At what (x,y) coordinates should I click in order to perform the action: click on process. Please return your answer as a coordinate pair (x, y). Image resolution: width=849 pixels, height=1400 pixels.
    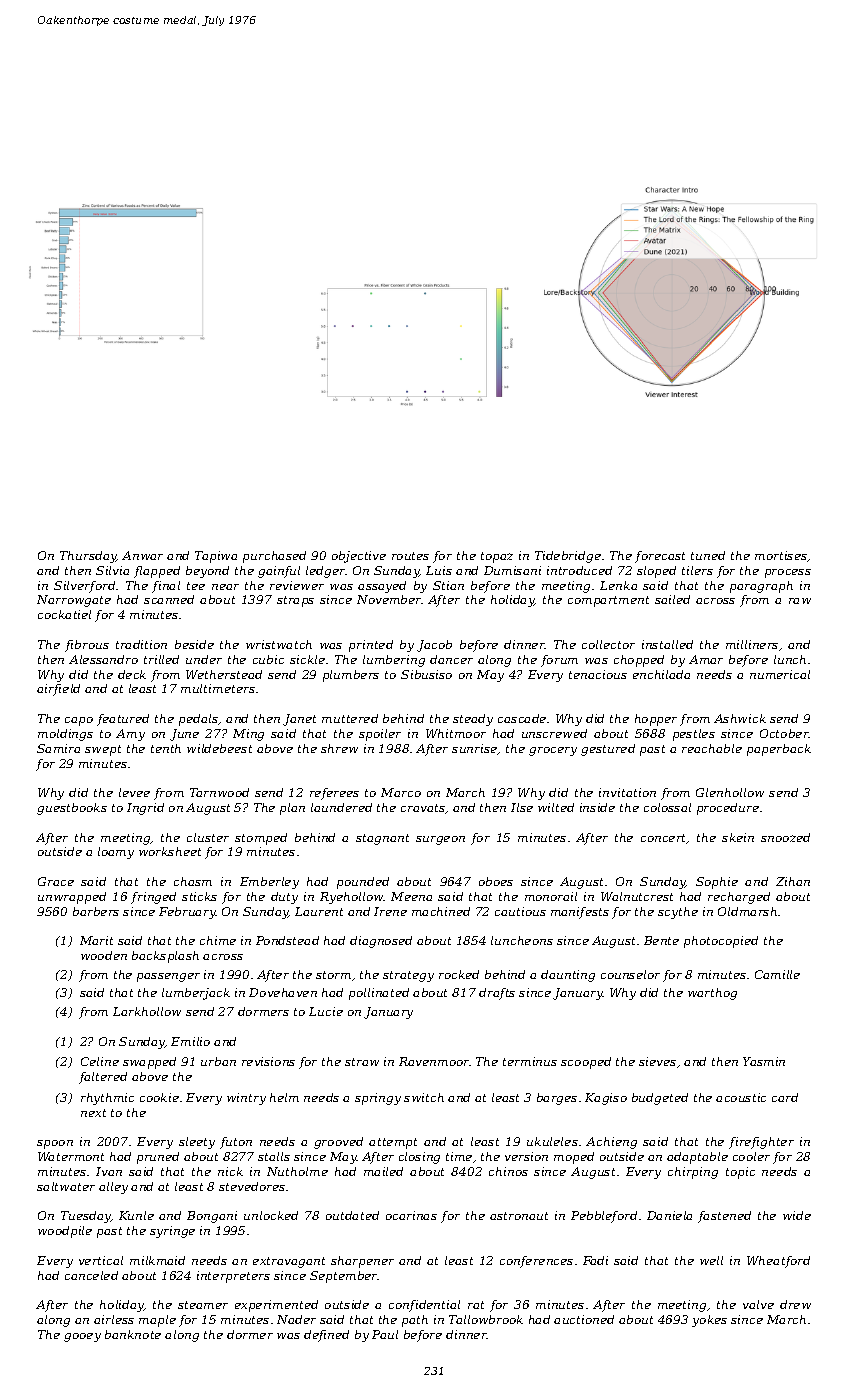
    Looking at the image, I should click on (788, 573).
